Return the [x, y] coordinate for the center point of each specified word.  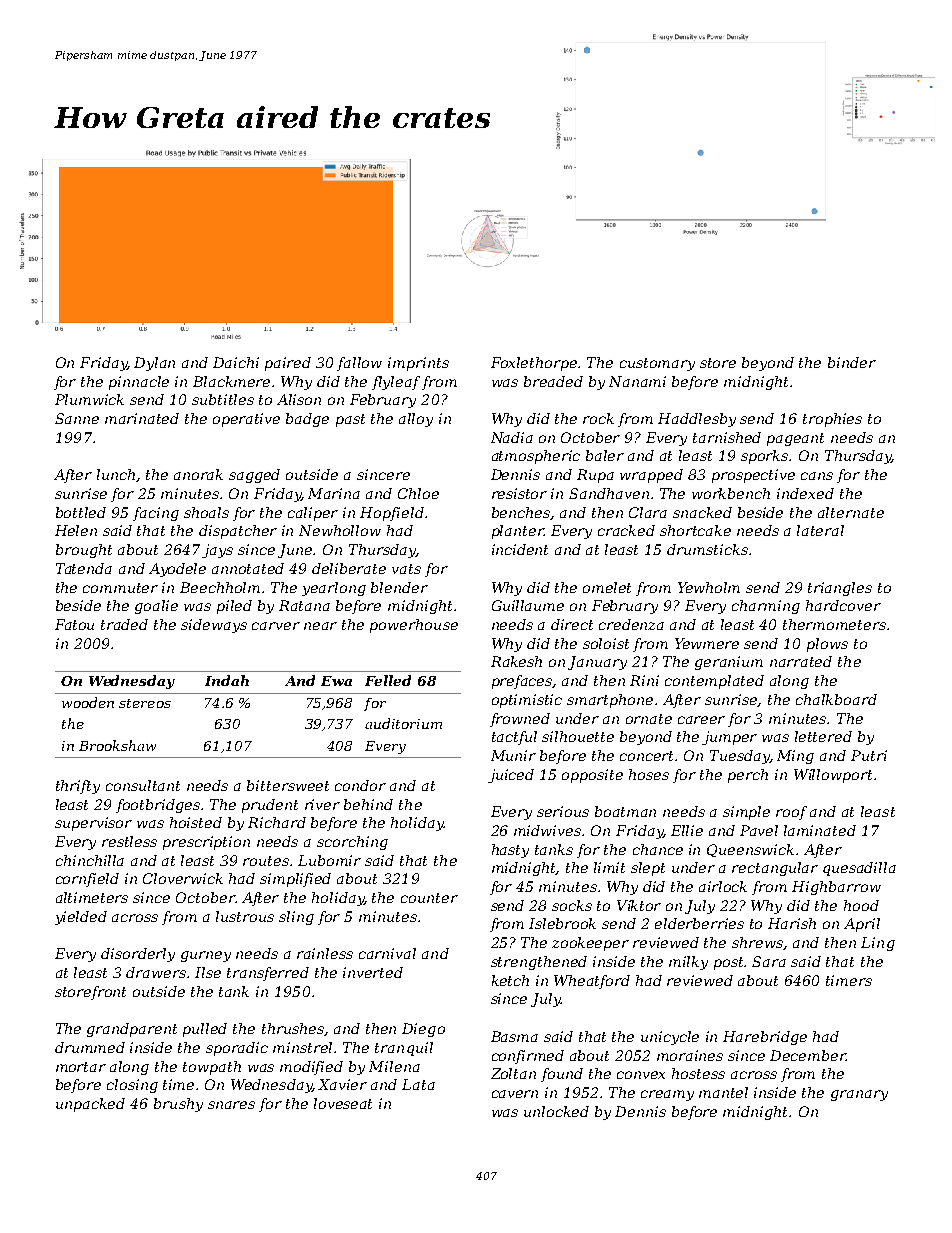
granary [859, 1095]
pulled [205, 1030]
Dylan [154, 364]
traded [124, 624]
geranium [729, 663]
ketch [510, 980]
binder [852, 362]
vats [406, 569]
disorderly [138, 955]
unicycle [670, 1038]
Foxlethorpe [535, 364]
